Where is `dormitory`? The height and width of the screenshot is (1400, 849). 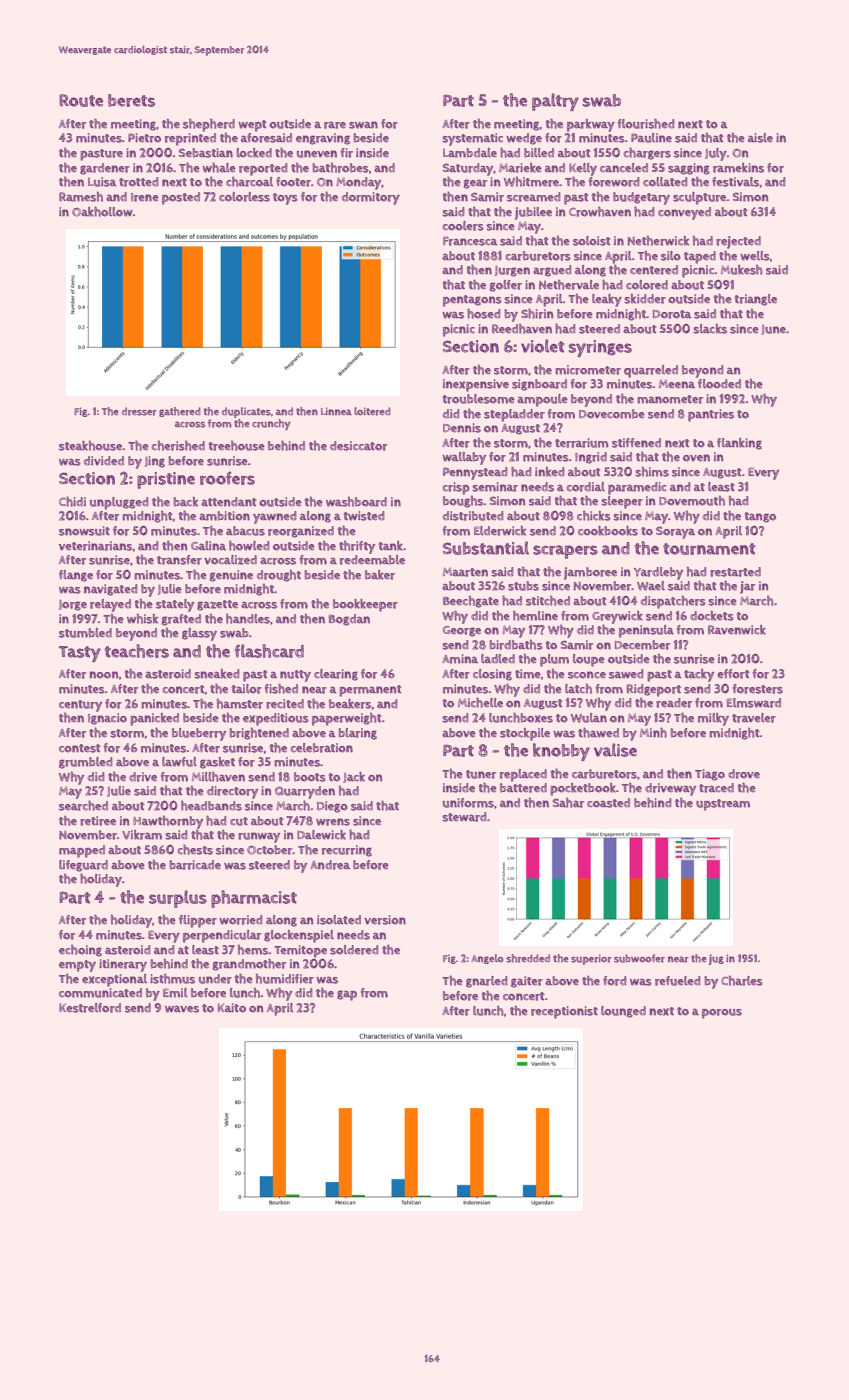 dormitory is located at coordinates (371, 198).
